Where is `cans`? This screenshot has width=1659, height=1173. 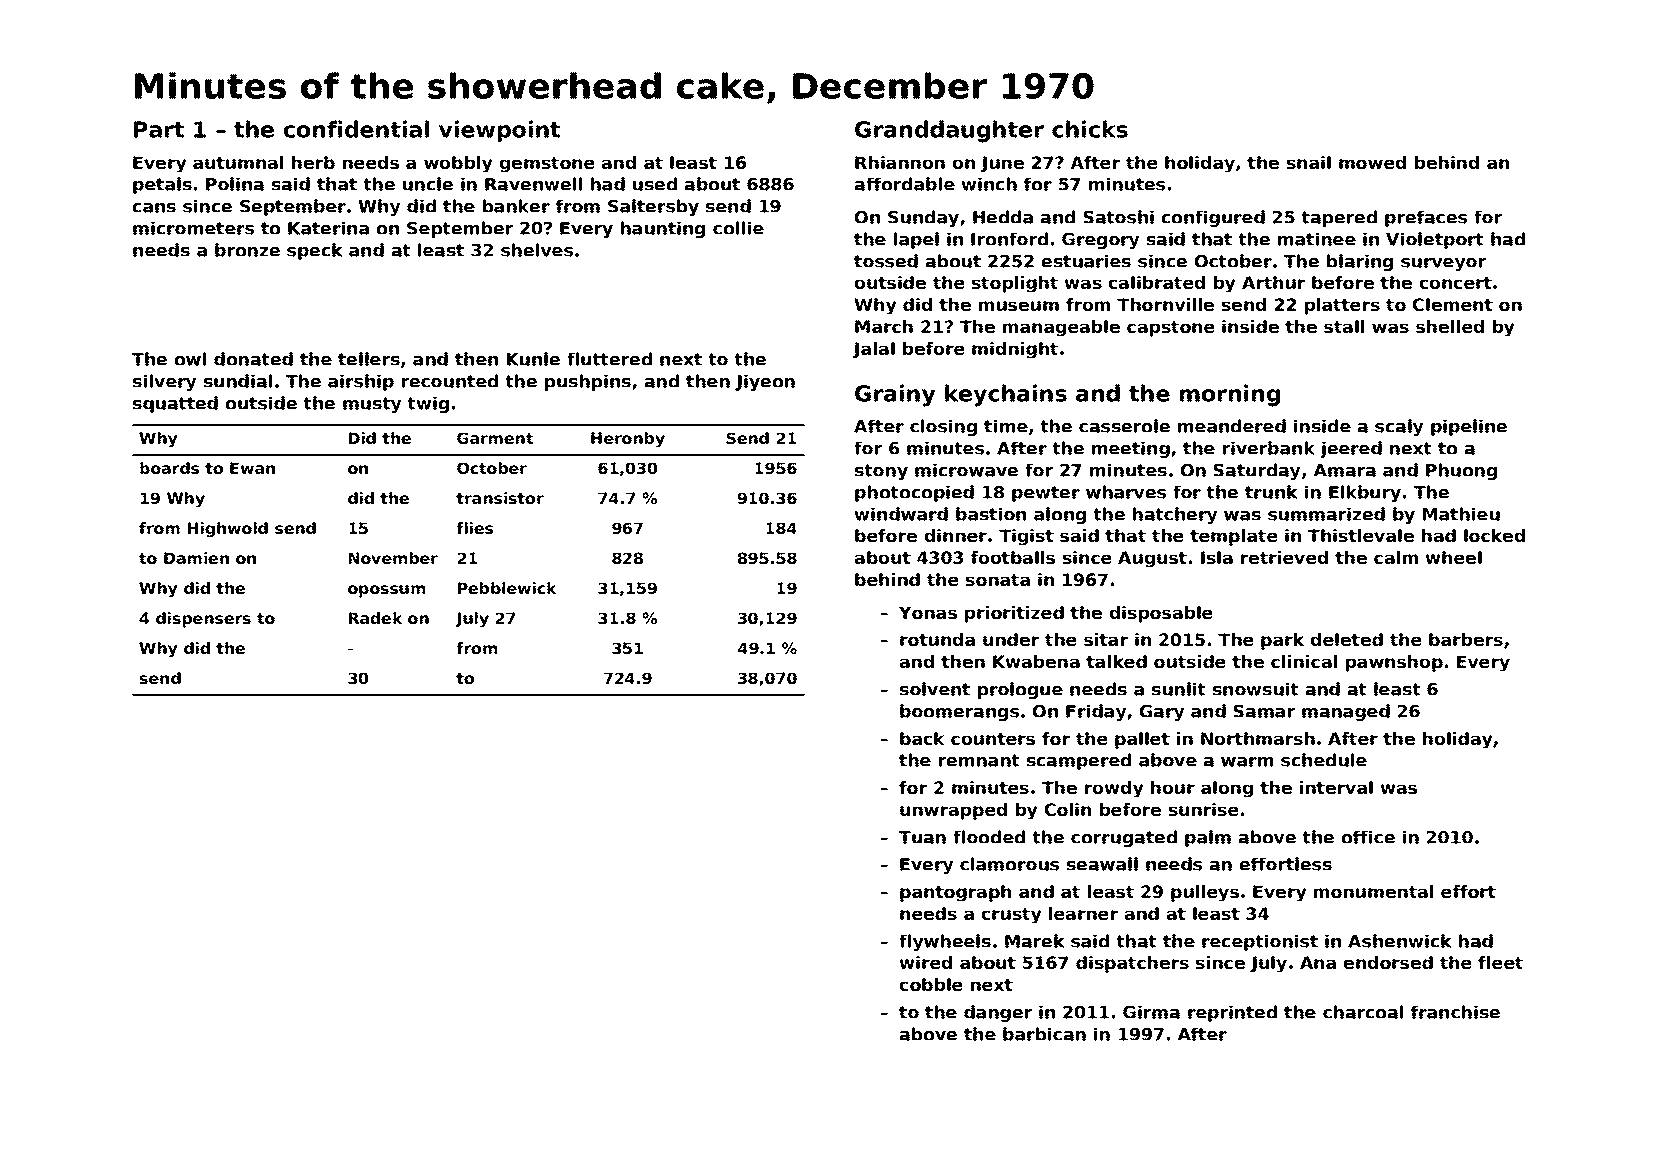
cans is located at coordinates (154, 208).
